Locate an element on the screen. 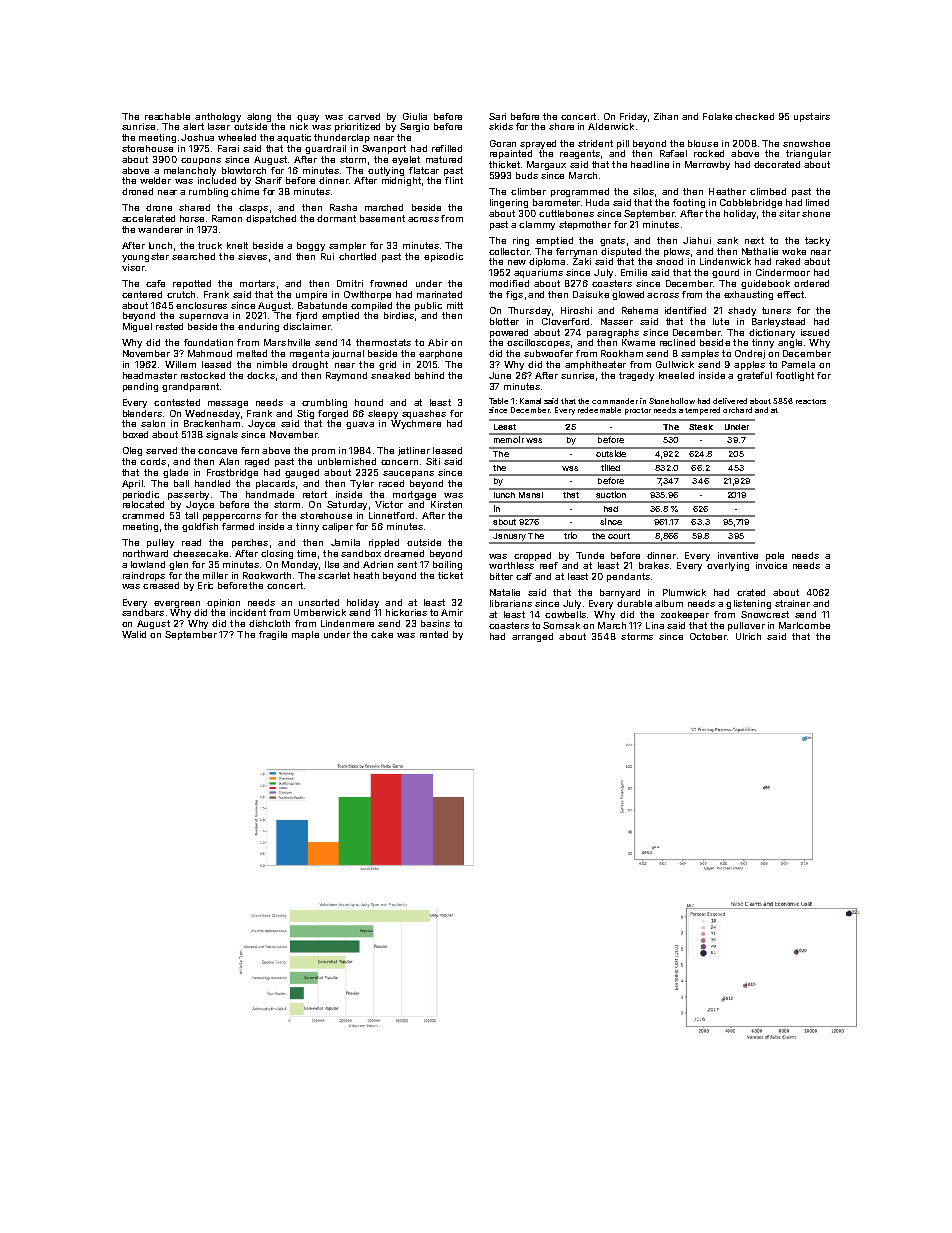 This screenshot has height=1233, width=952. Kamal is located at coordinates (530, 401).
